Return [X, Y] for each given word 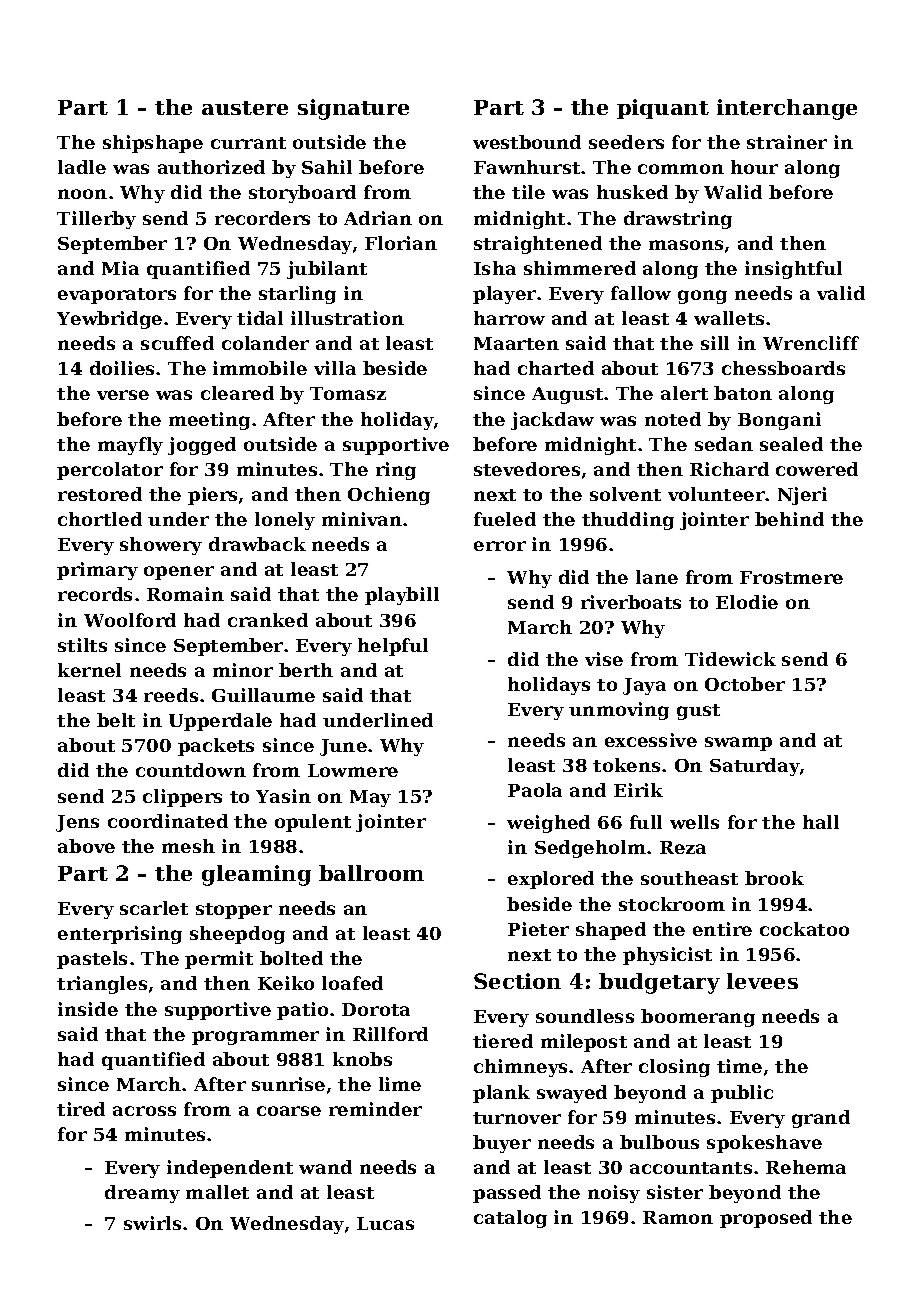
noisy [614, 1194]
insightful [793, 270]
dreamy [142, 1194]
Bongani [779, 421]
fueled [505, 519]
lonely [285, 521]
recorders [262, 218]
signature [353, 109]
